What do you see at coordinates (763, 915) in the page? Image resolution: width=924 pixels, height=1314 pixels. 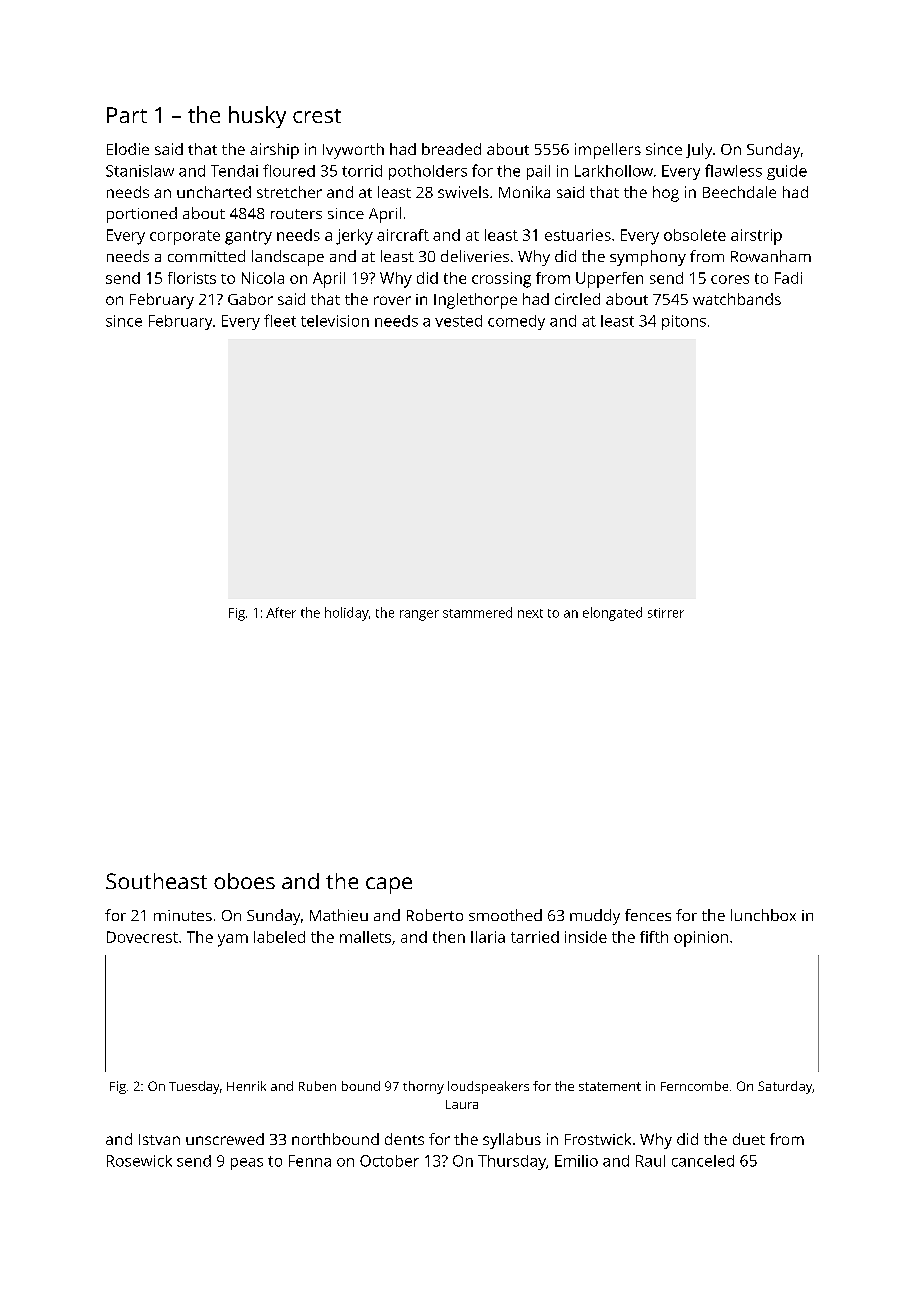 I see `lunchbox` at bounding box center [763, 915].
